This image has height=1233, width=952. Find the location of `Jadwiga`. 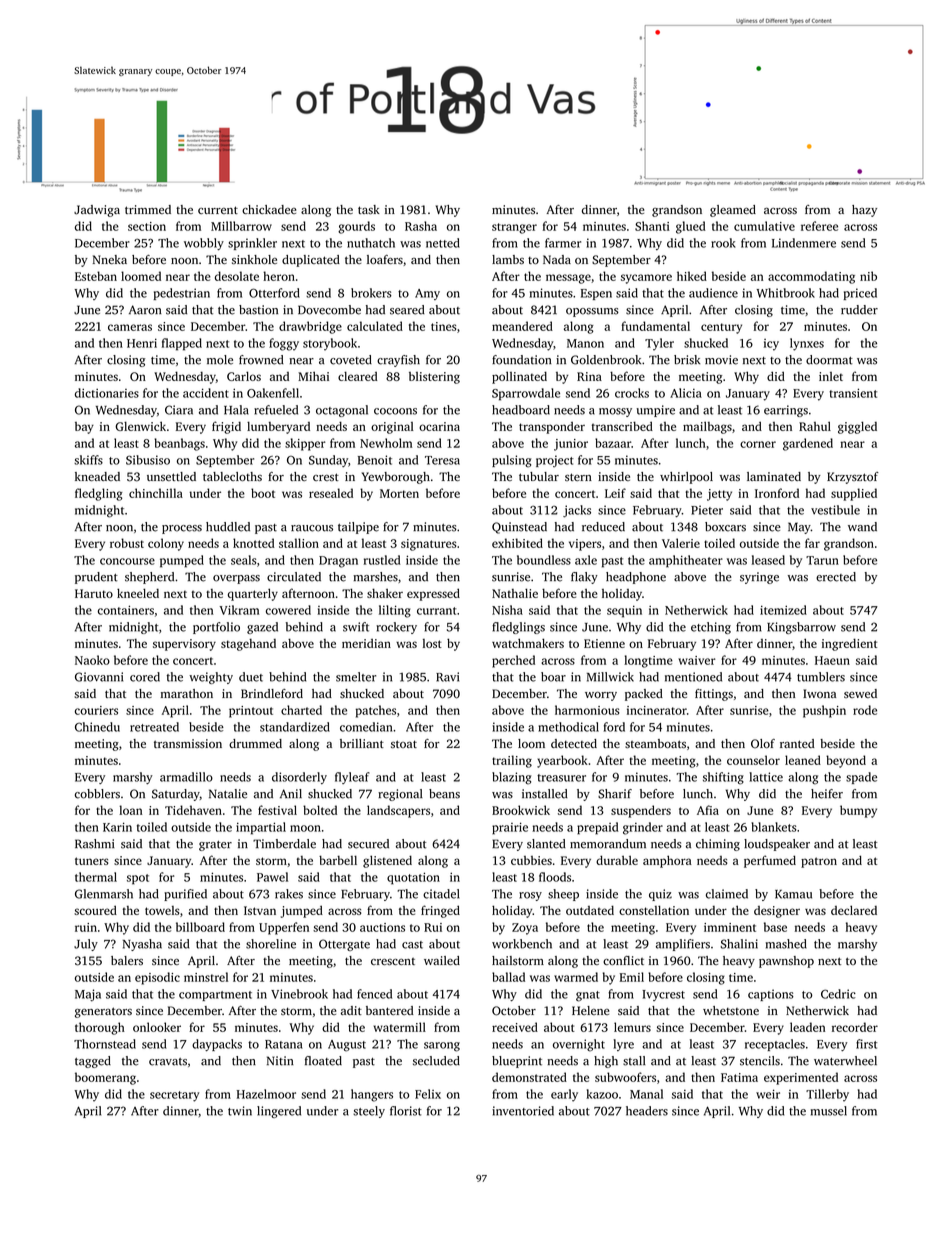

Jadwiga is located at coordinates (97, 211).
